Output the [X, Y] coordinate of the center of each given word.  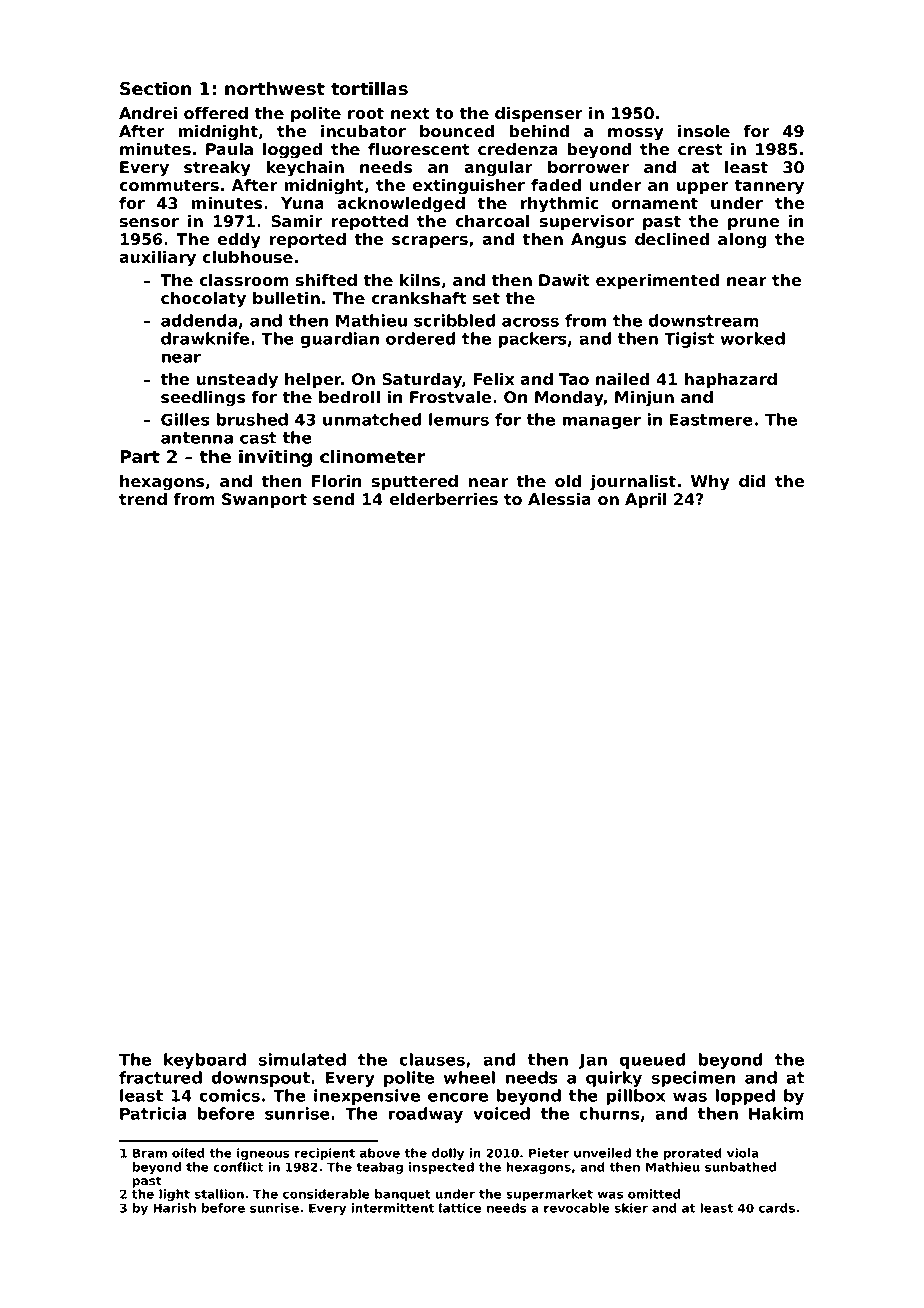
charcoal [492, 221]
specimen [693, 1079]
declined [672, 239]
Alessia [559, 499]
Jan [593, 1061]
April [645, 501]
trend [143, 499]
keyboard [205, 1061]
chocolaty [203, 300]
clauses [432, 1059]
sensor [149, 222]
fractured [160, 1077]
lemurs [459, 419]
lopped [745, 1097]
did [752, 481]
